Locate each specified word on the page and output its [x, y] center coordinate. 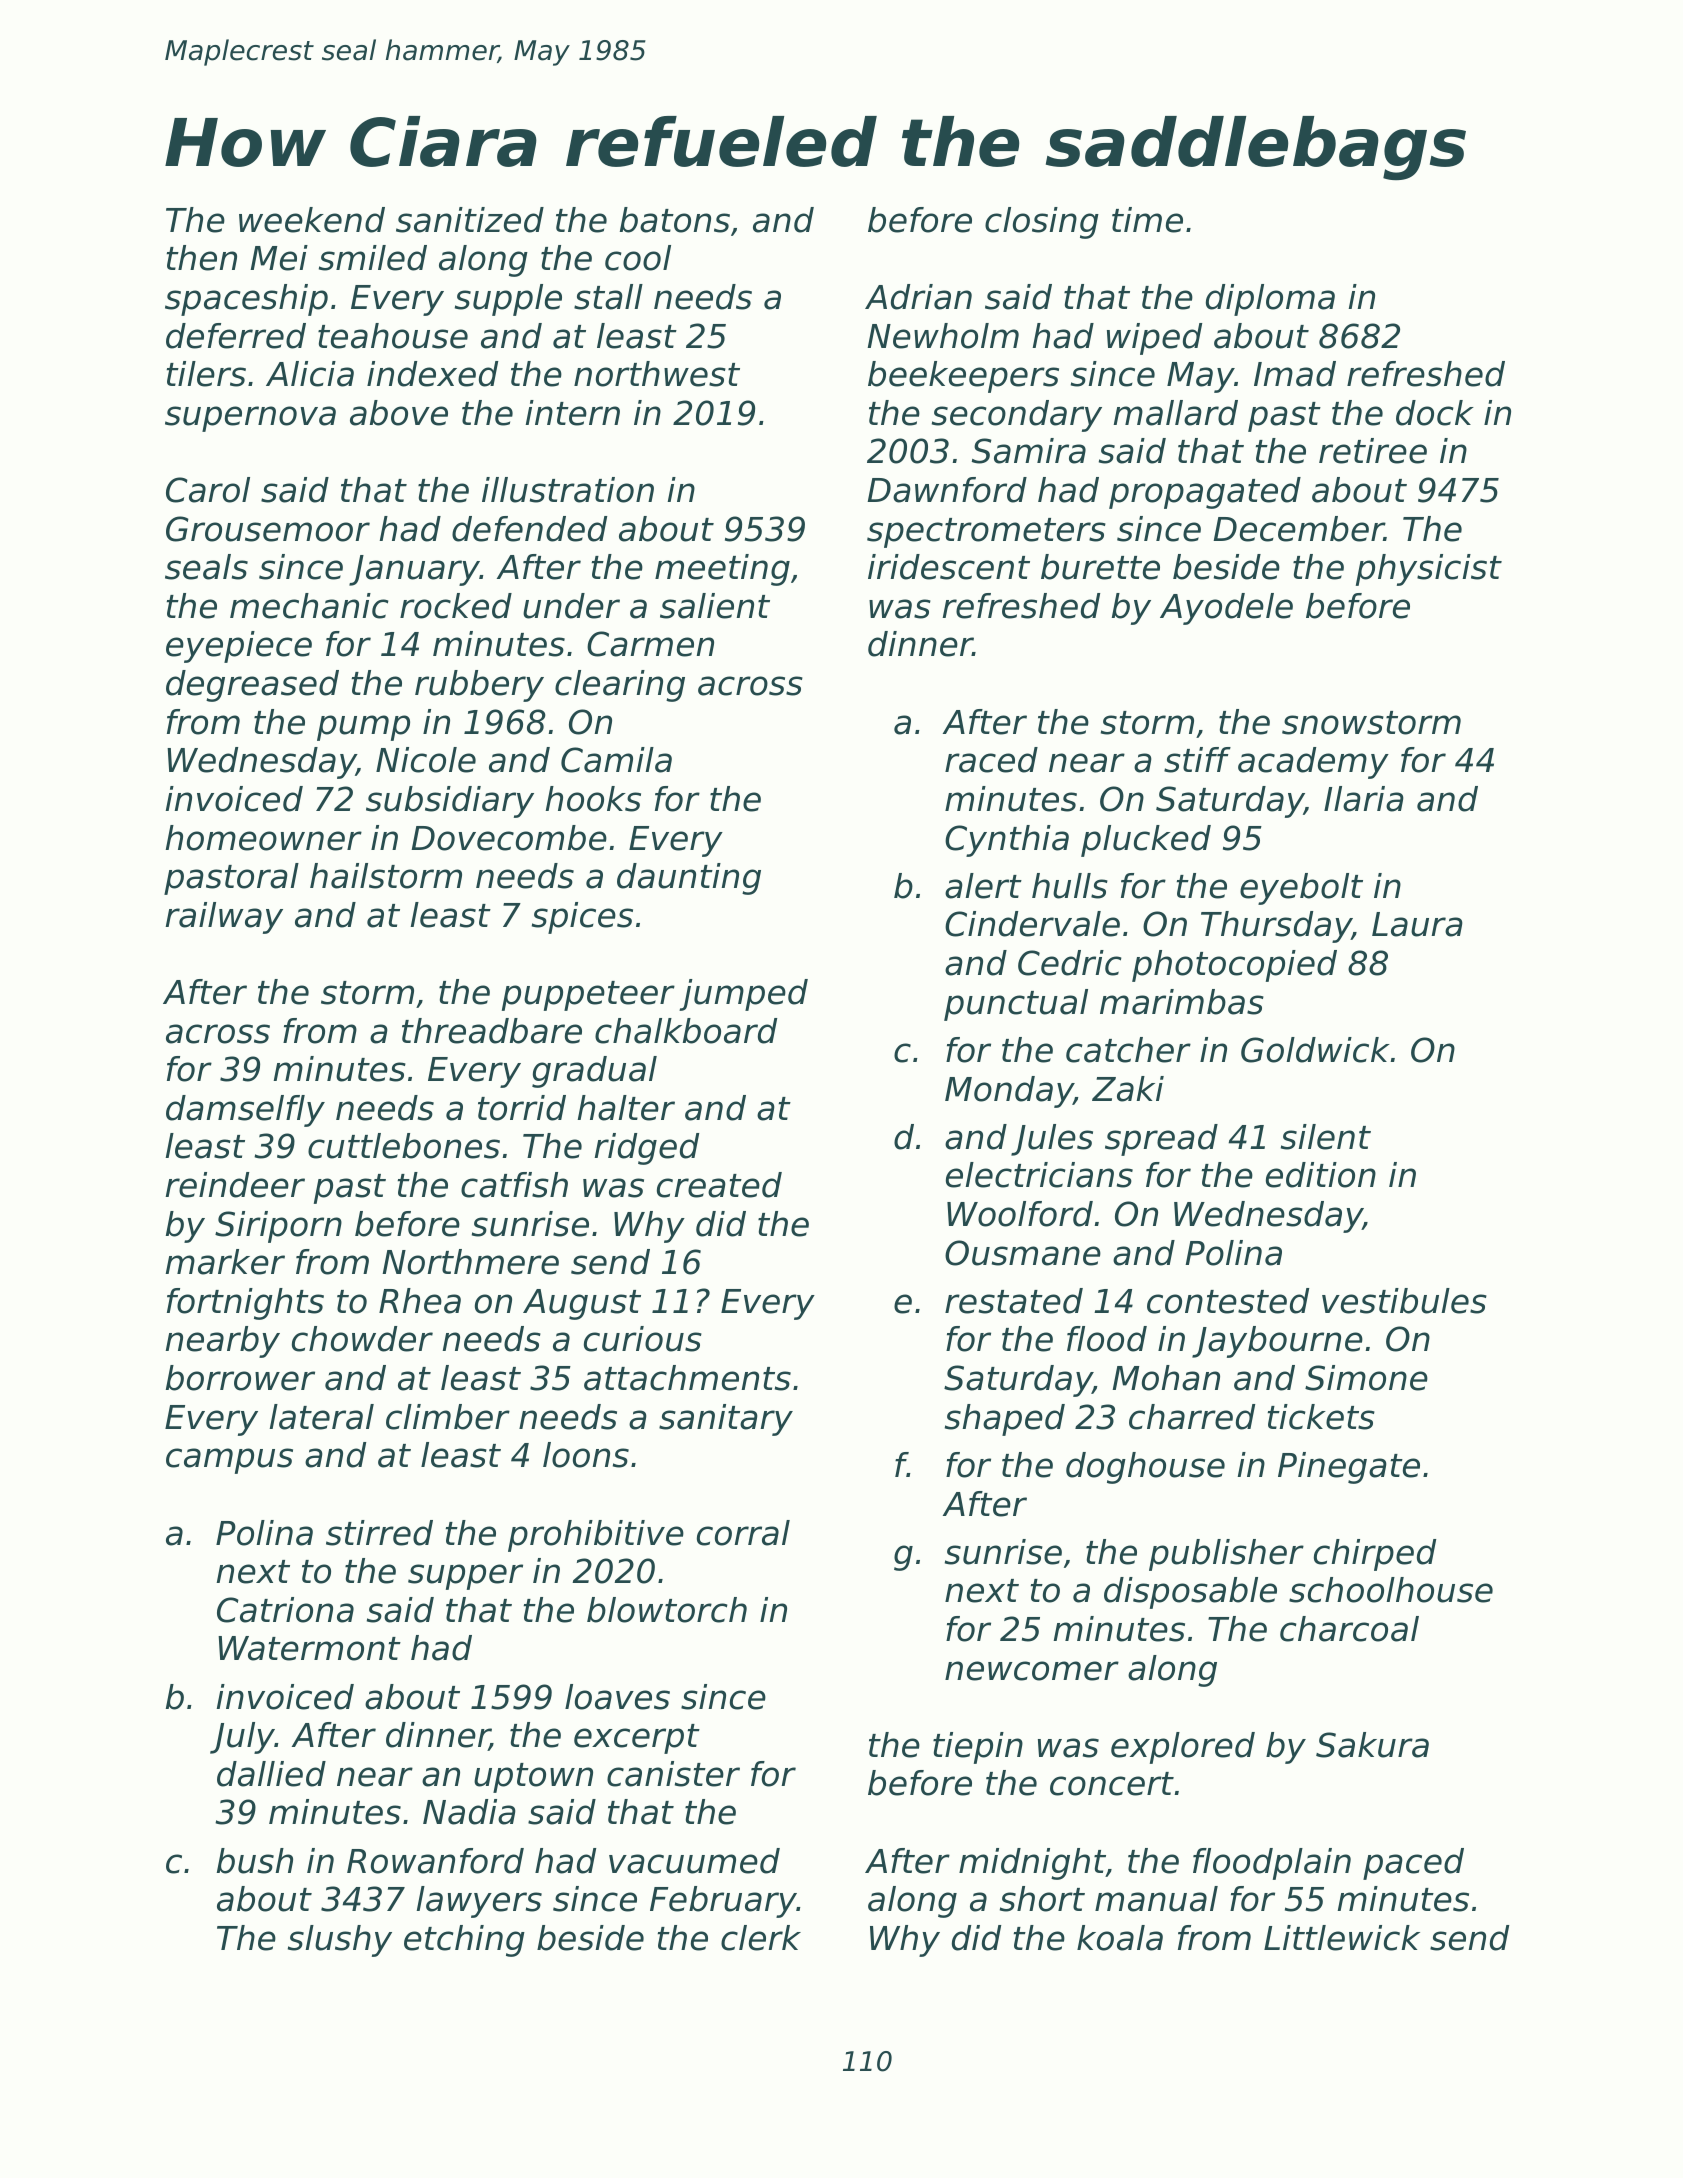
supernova [250, 419]
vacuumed [694, 1861]
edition [1321, 1175]
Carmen [650, 644]
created [719, 1185]
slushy [340, 1941]
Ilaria [1364, 799]
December [1298, 529]
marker [225, 1262]
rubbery [479, 686]
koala [1120, 1938]
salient [715, 606]
